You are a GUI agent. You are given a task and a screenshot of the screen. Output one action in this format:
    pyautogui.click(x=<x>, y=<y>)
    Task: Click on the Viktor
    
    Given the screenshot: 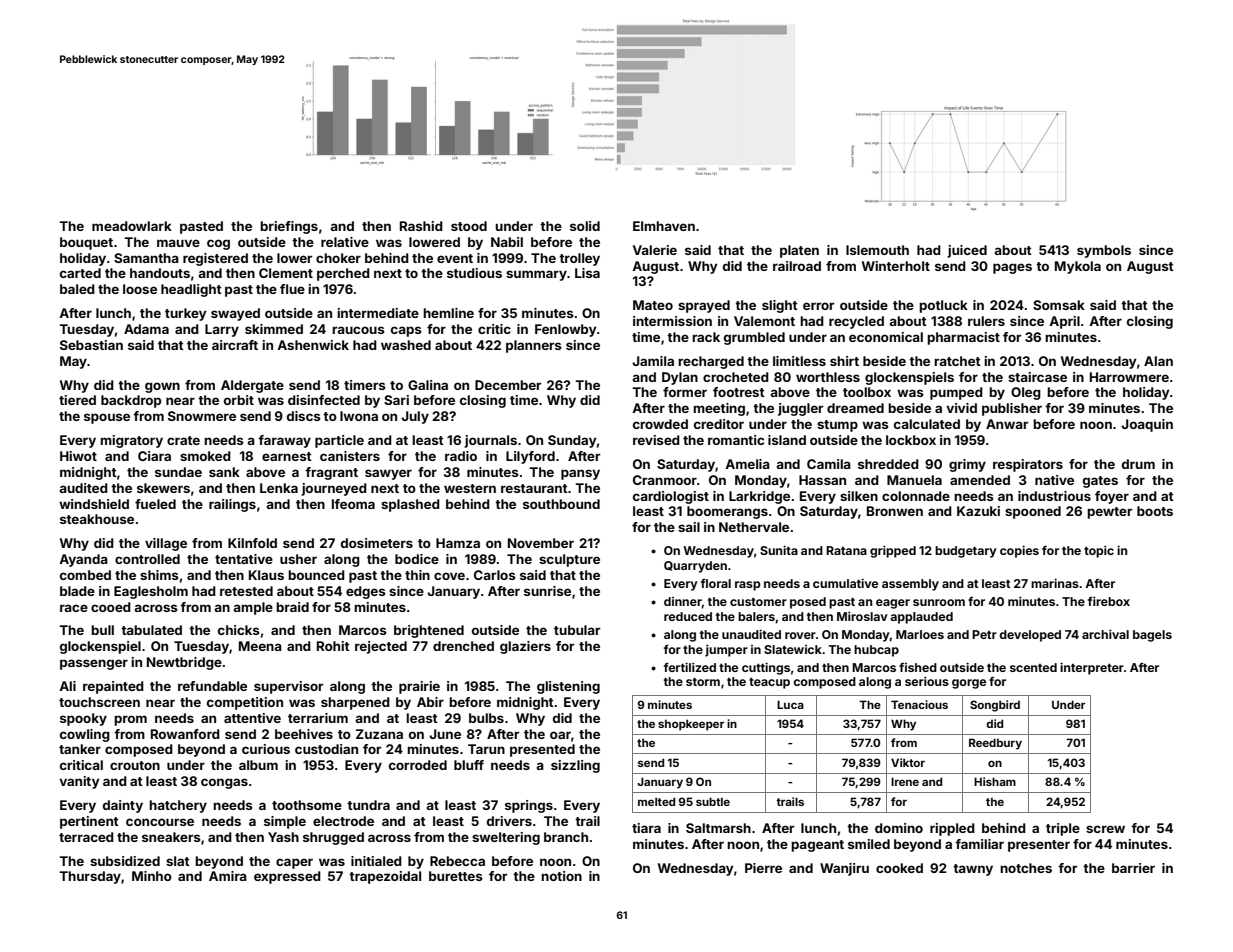 What is the action you would take?
    pyautogui.click(x=908, y=762)
